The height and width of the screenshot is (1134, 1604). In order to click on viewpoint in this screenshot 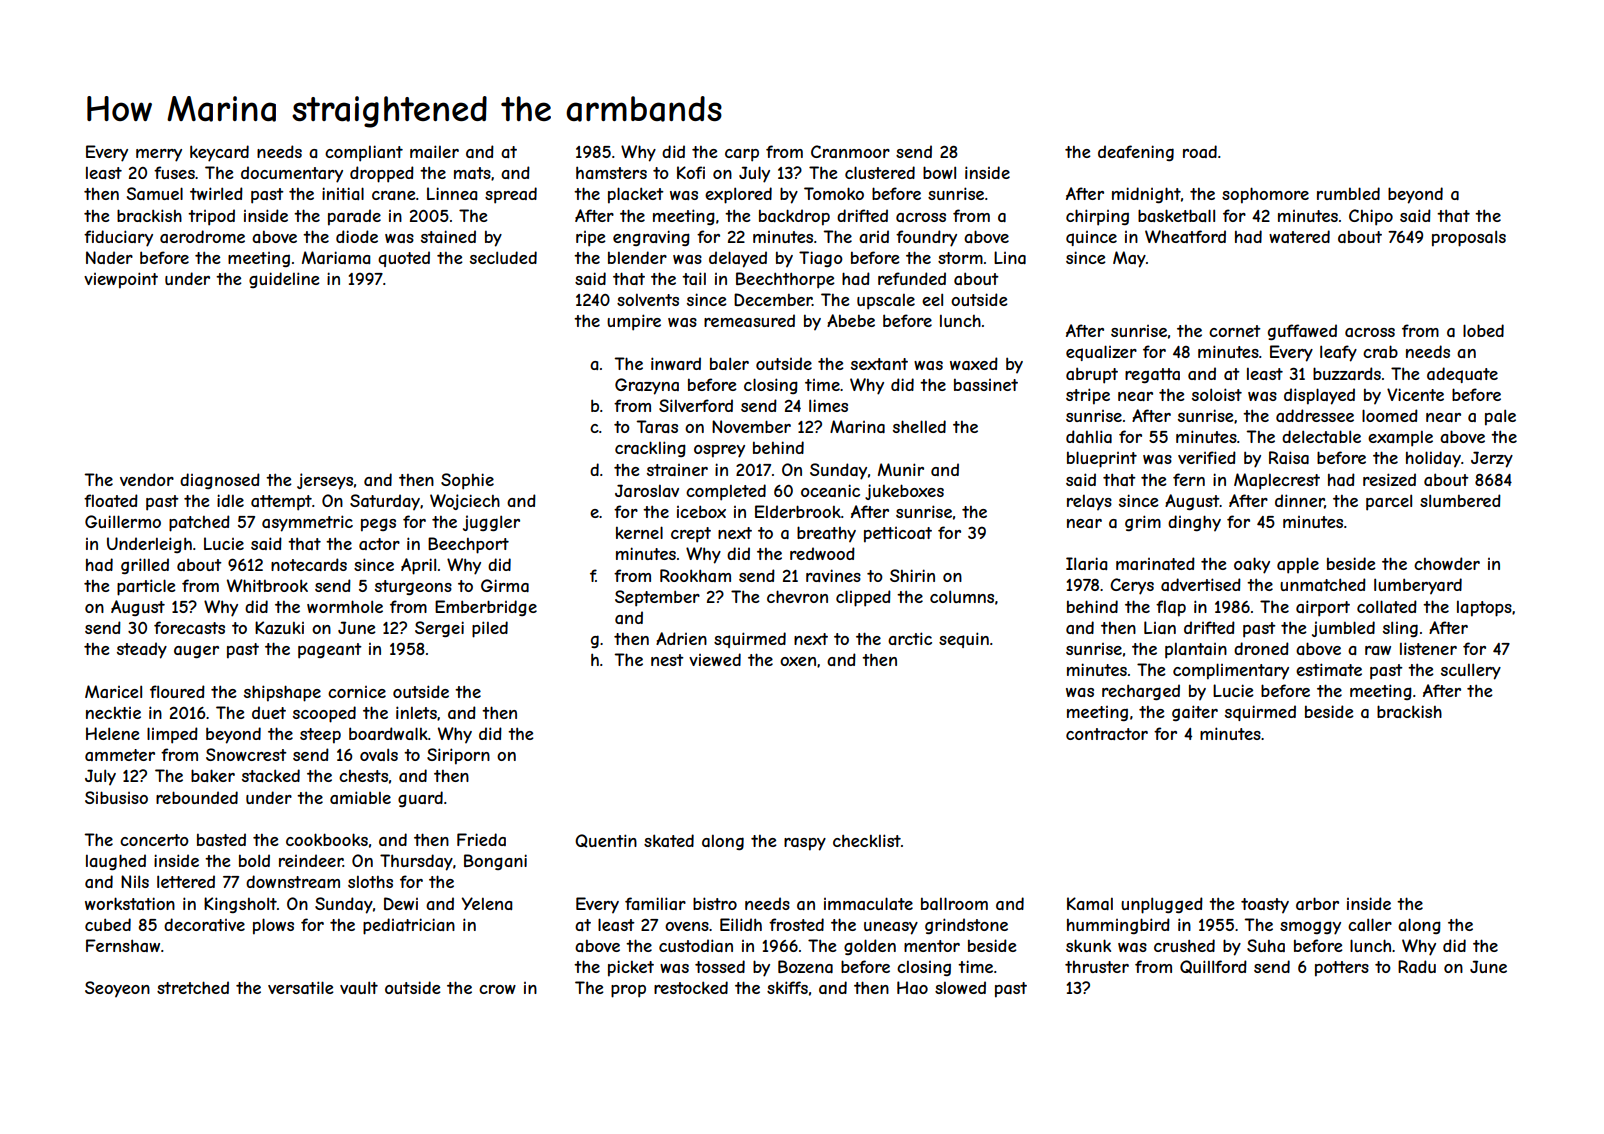, I will do `click(121, 280)`.
